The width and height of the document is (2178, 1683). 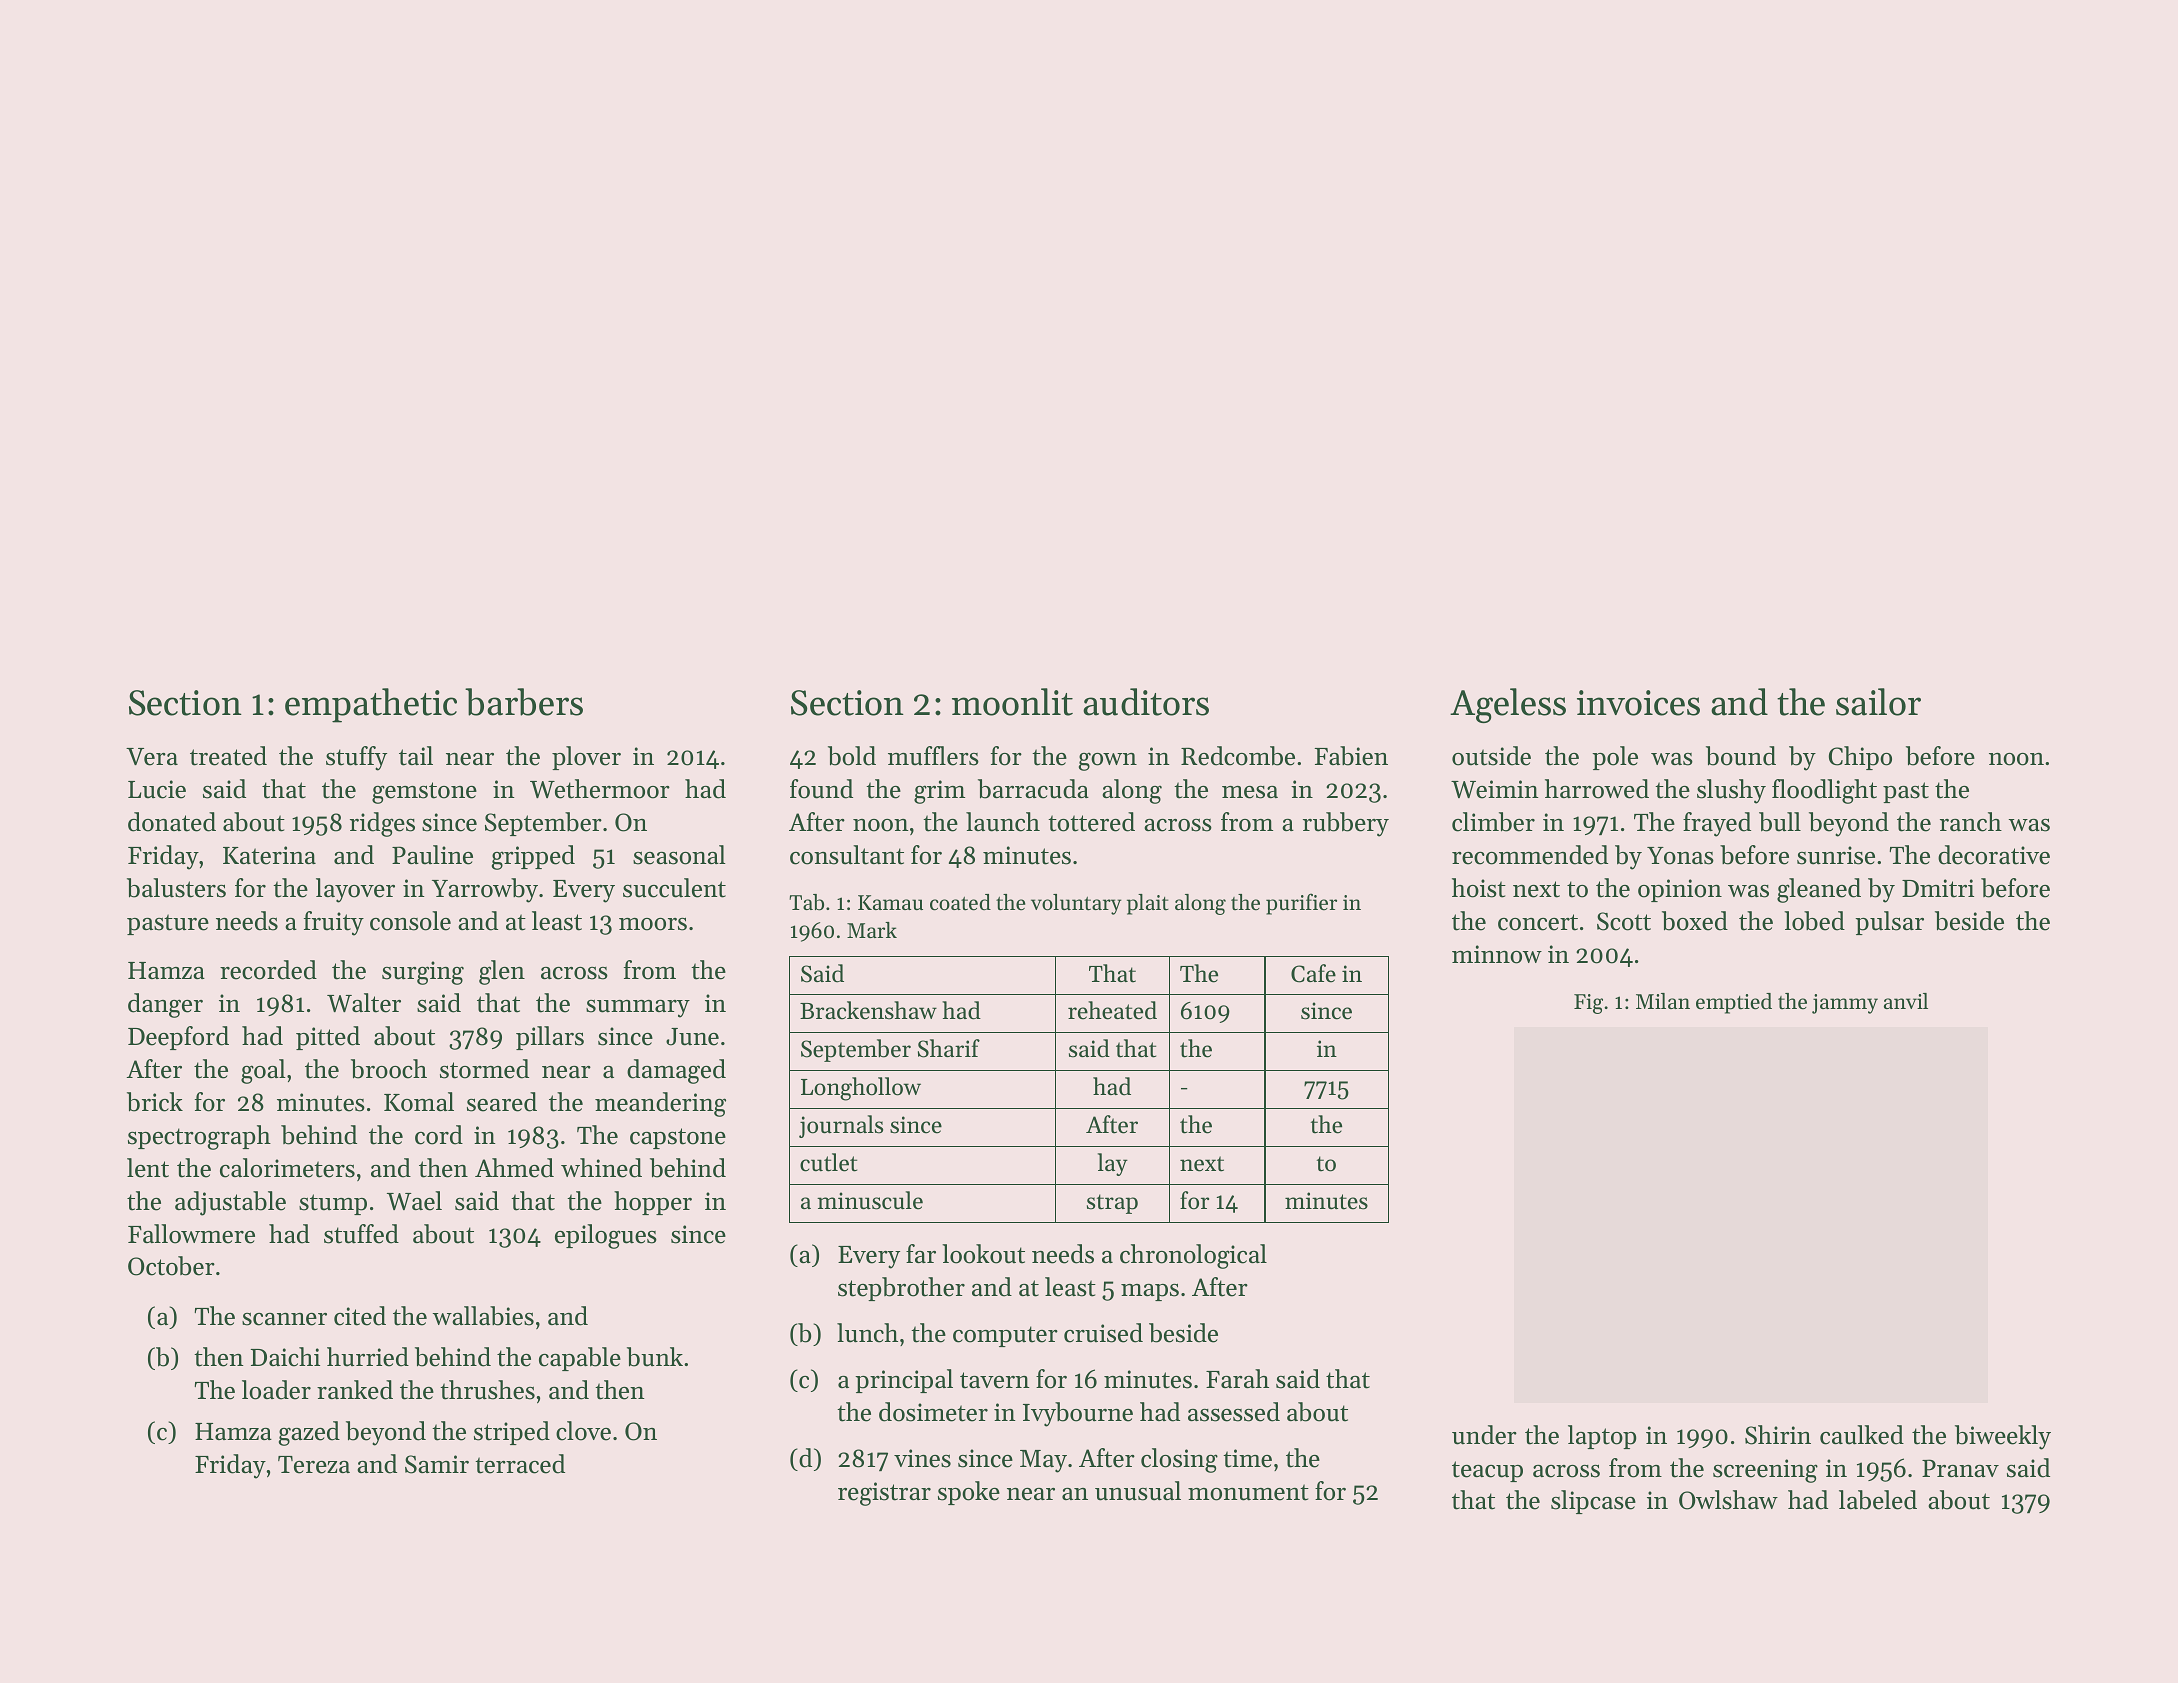 I want to click on reheated, so click(x=1112, y=1010).
